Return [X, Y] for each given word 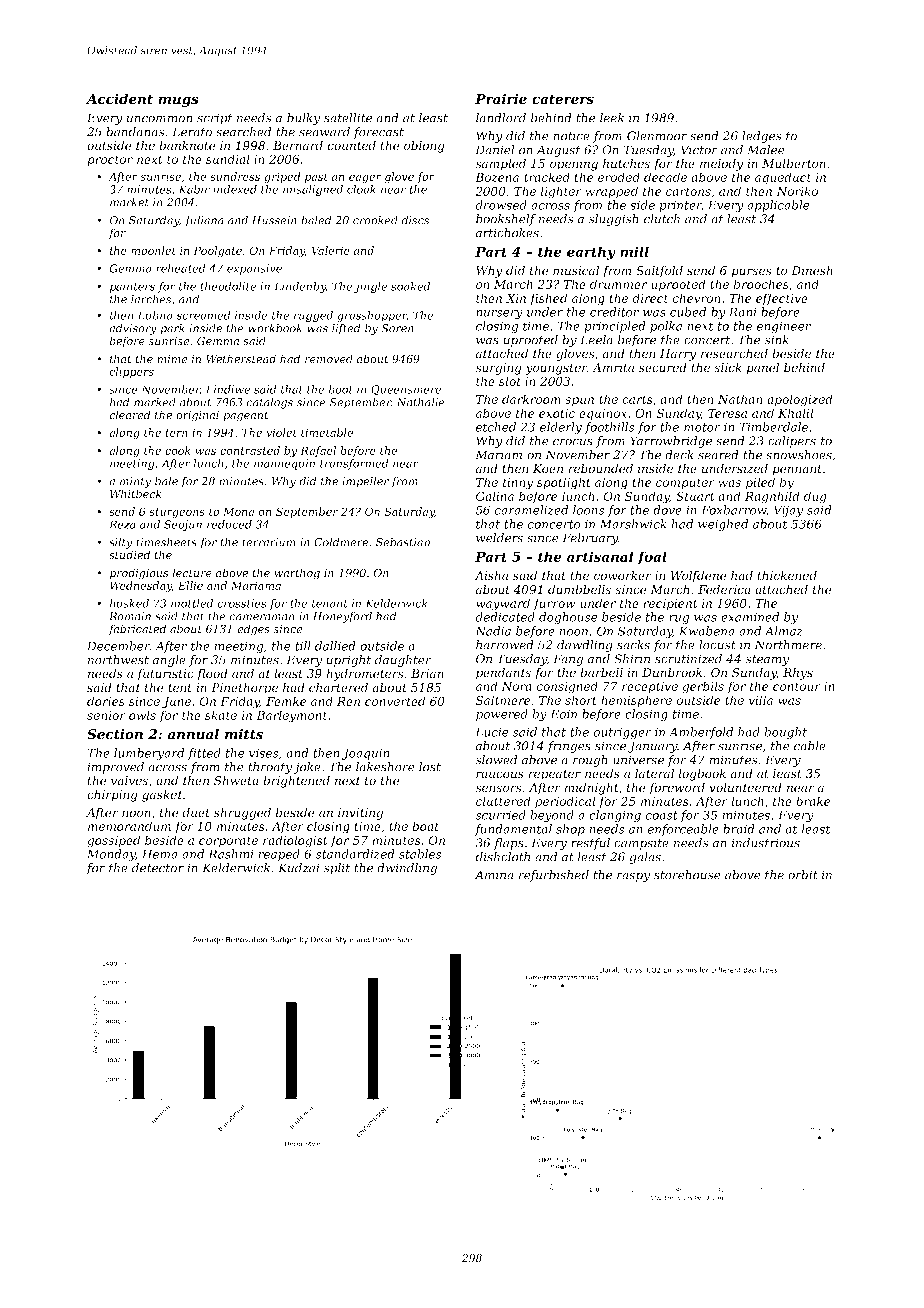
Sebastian [403, 542]
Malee [766, 150]
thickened [787, 575]
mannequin [284, 464]
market [129, 202]
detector [158, 868]
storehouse [687, 875]
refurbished [554, 876]
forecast [378, 133]
